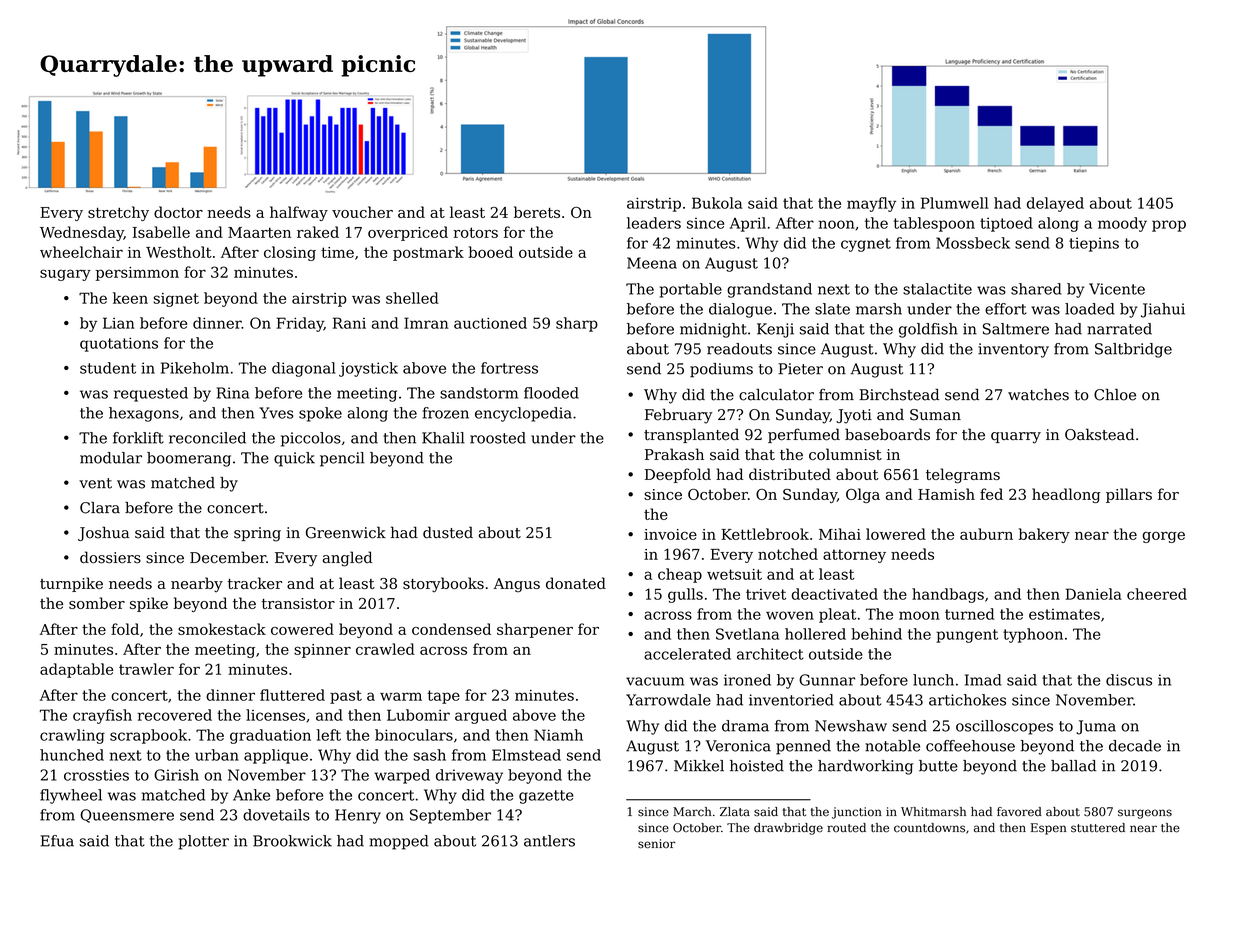 This image has height=952, width=1233. Describe the element at coordinates (161, 232) in the image. I see `Isabelle` at that location.
